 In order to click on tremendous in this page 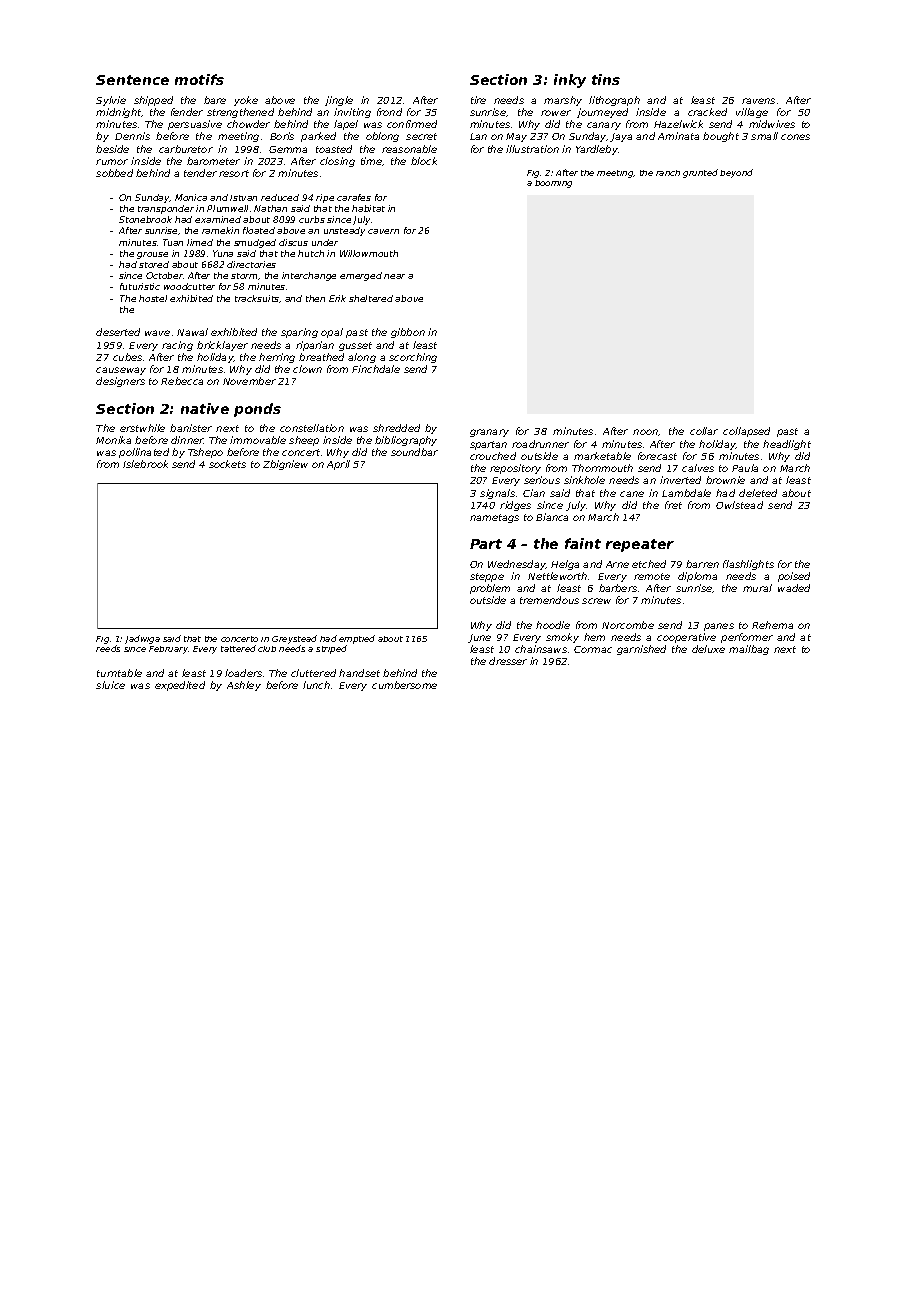, I will do `click(549, 600)`.
